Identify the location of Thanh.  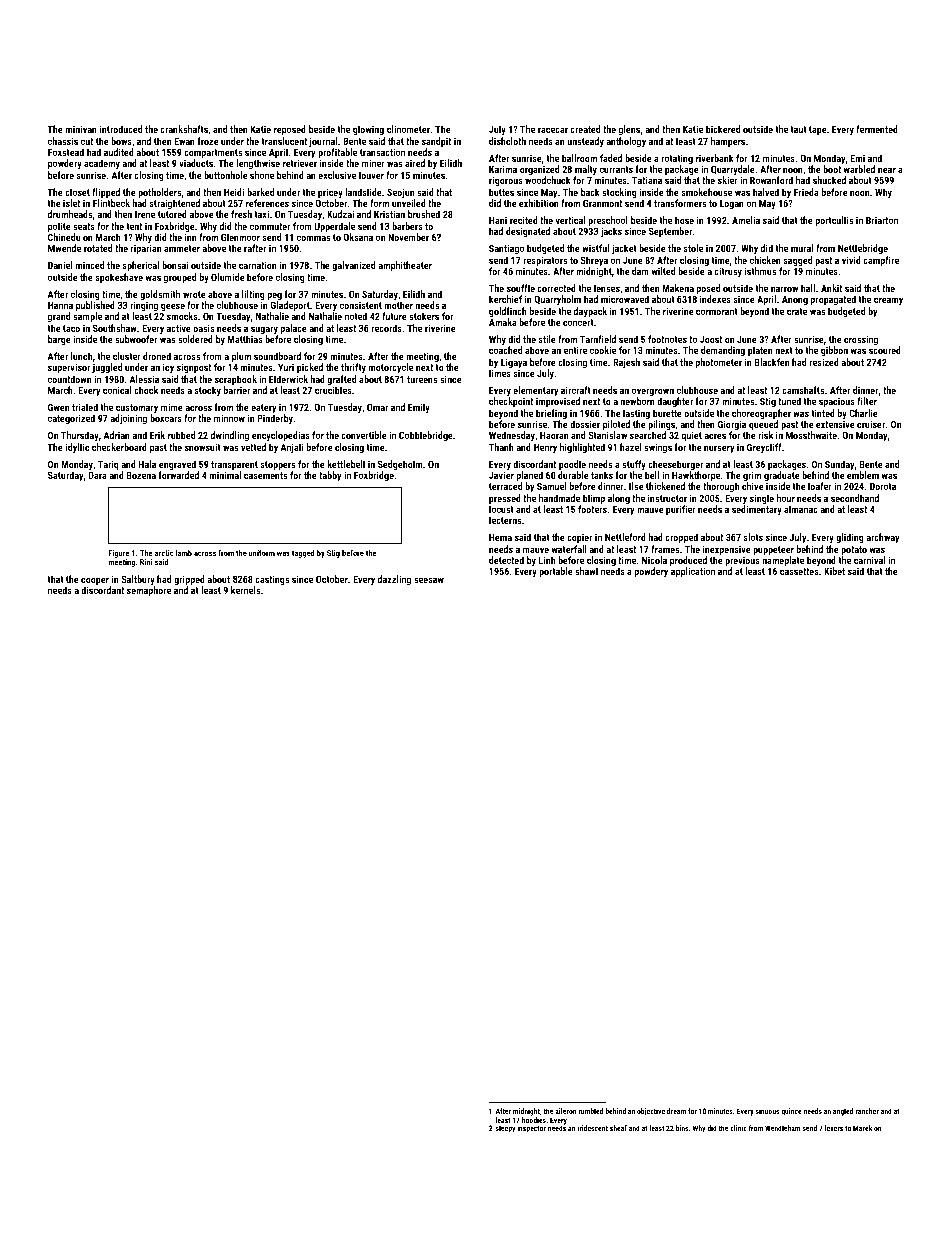
(501, 447).
